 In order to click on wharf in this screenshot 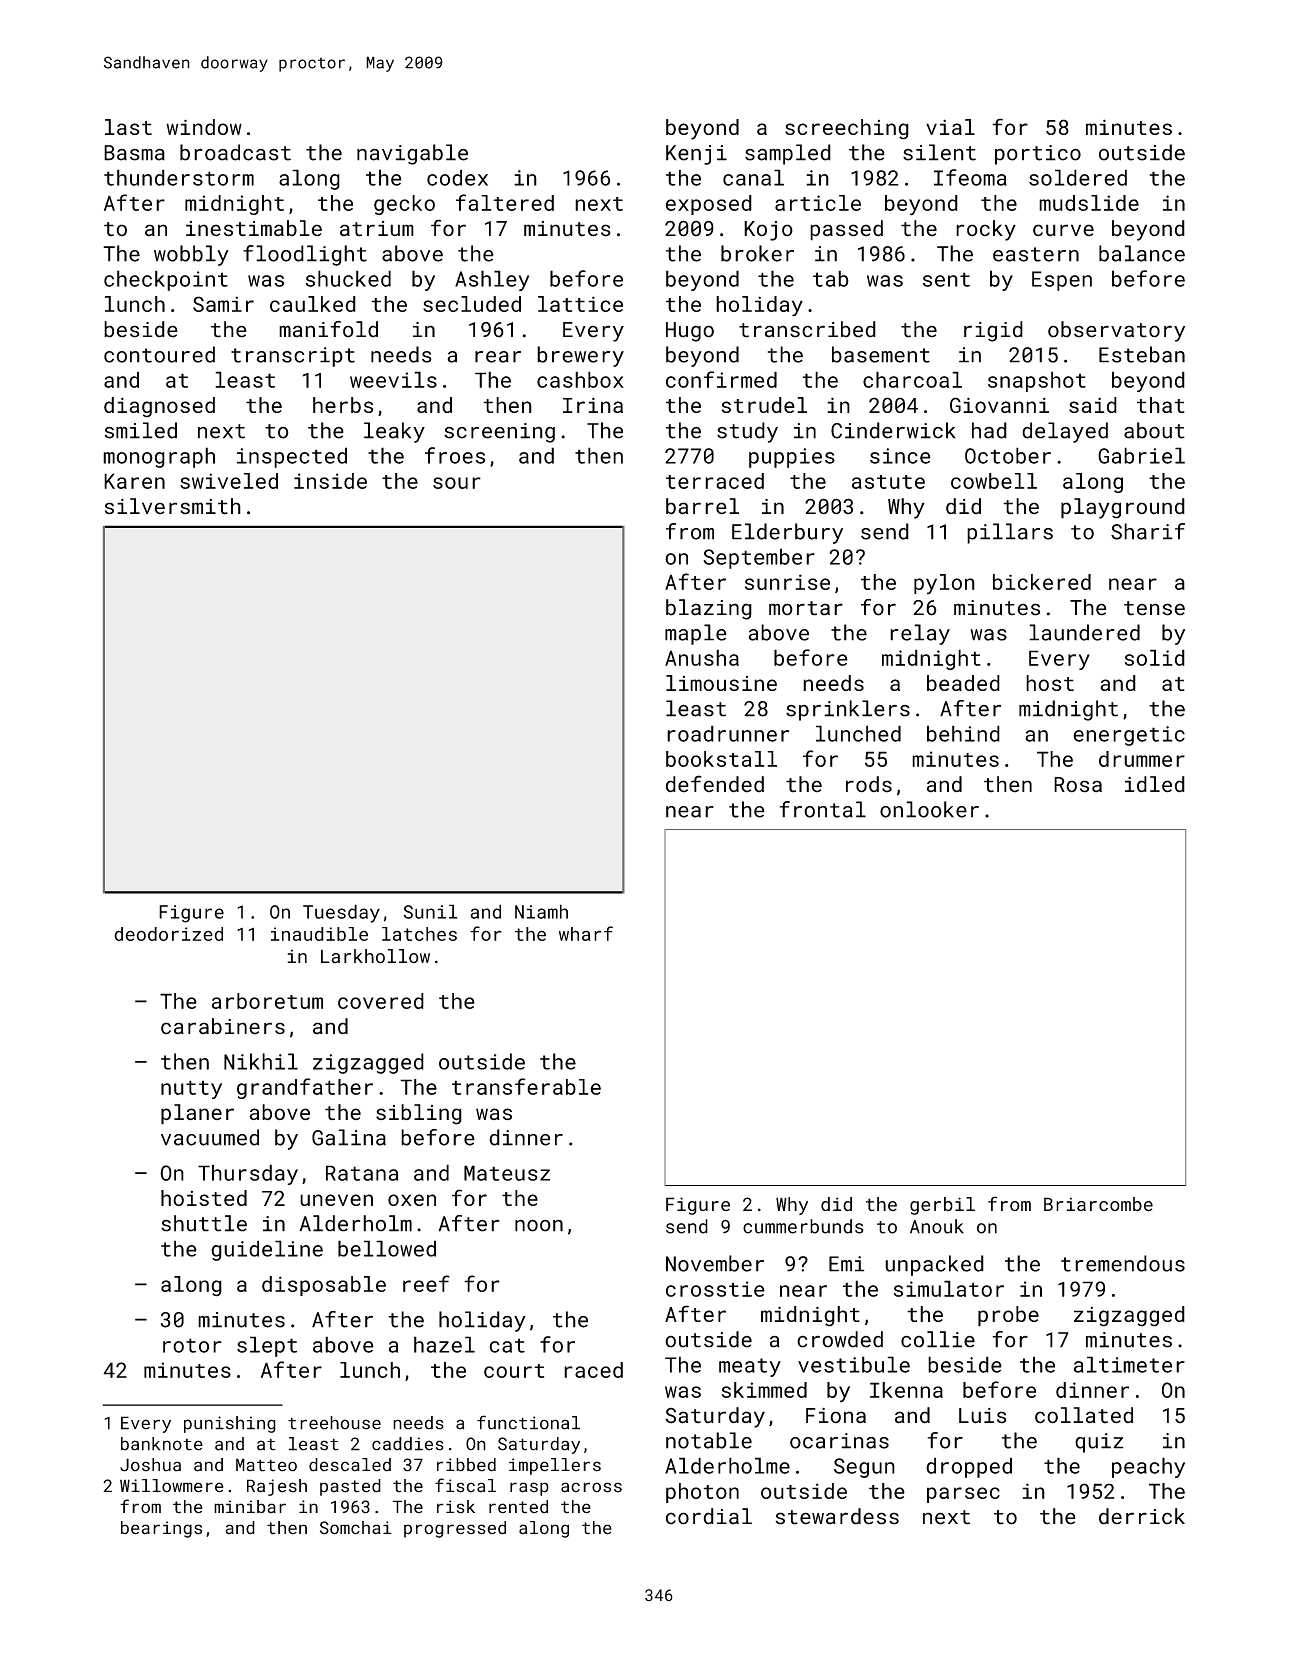, I will do `click(586, 933)`.
